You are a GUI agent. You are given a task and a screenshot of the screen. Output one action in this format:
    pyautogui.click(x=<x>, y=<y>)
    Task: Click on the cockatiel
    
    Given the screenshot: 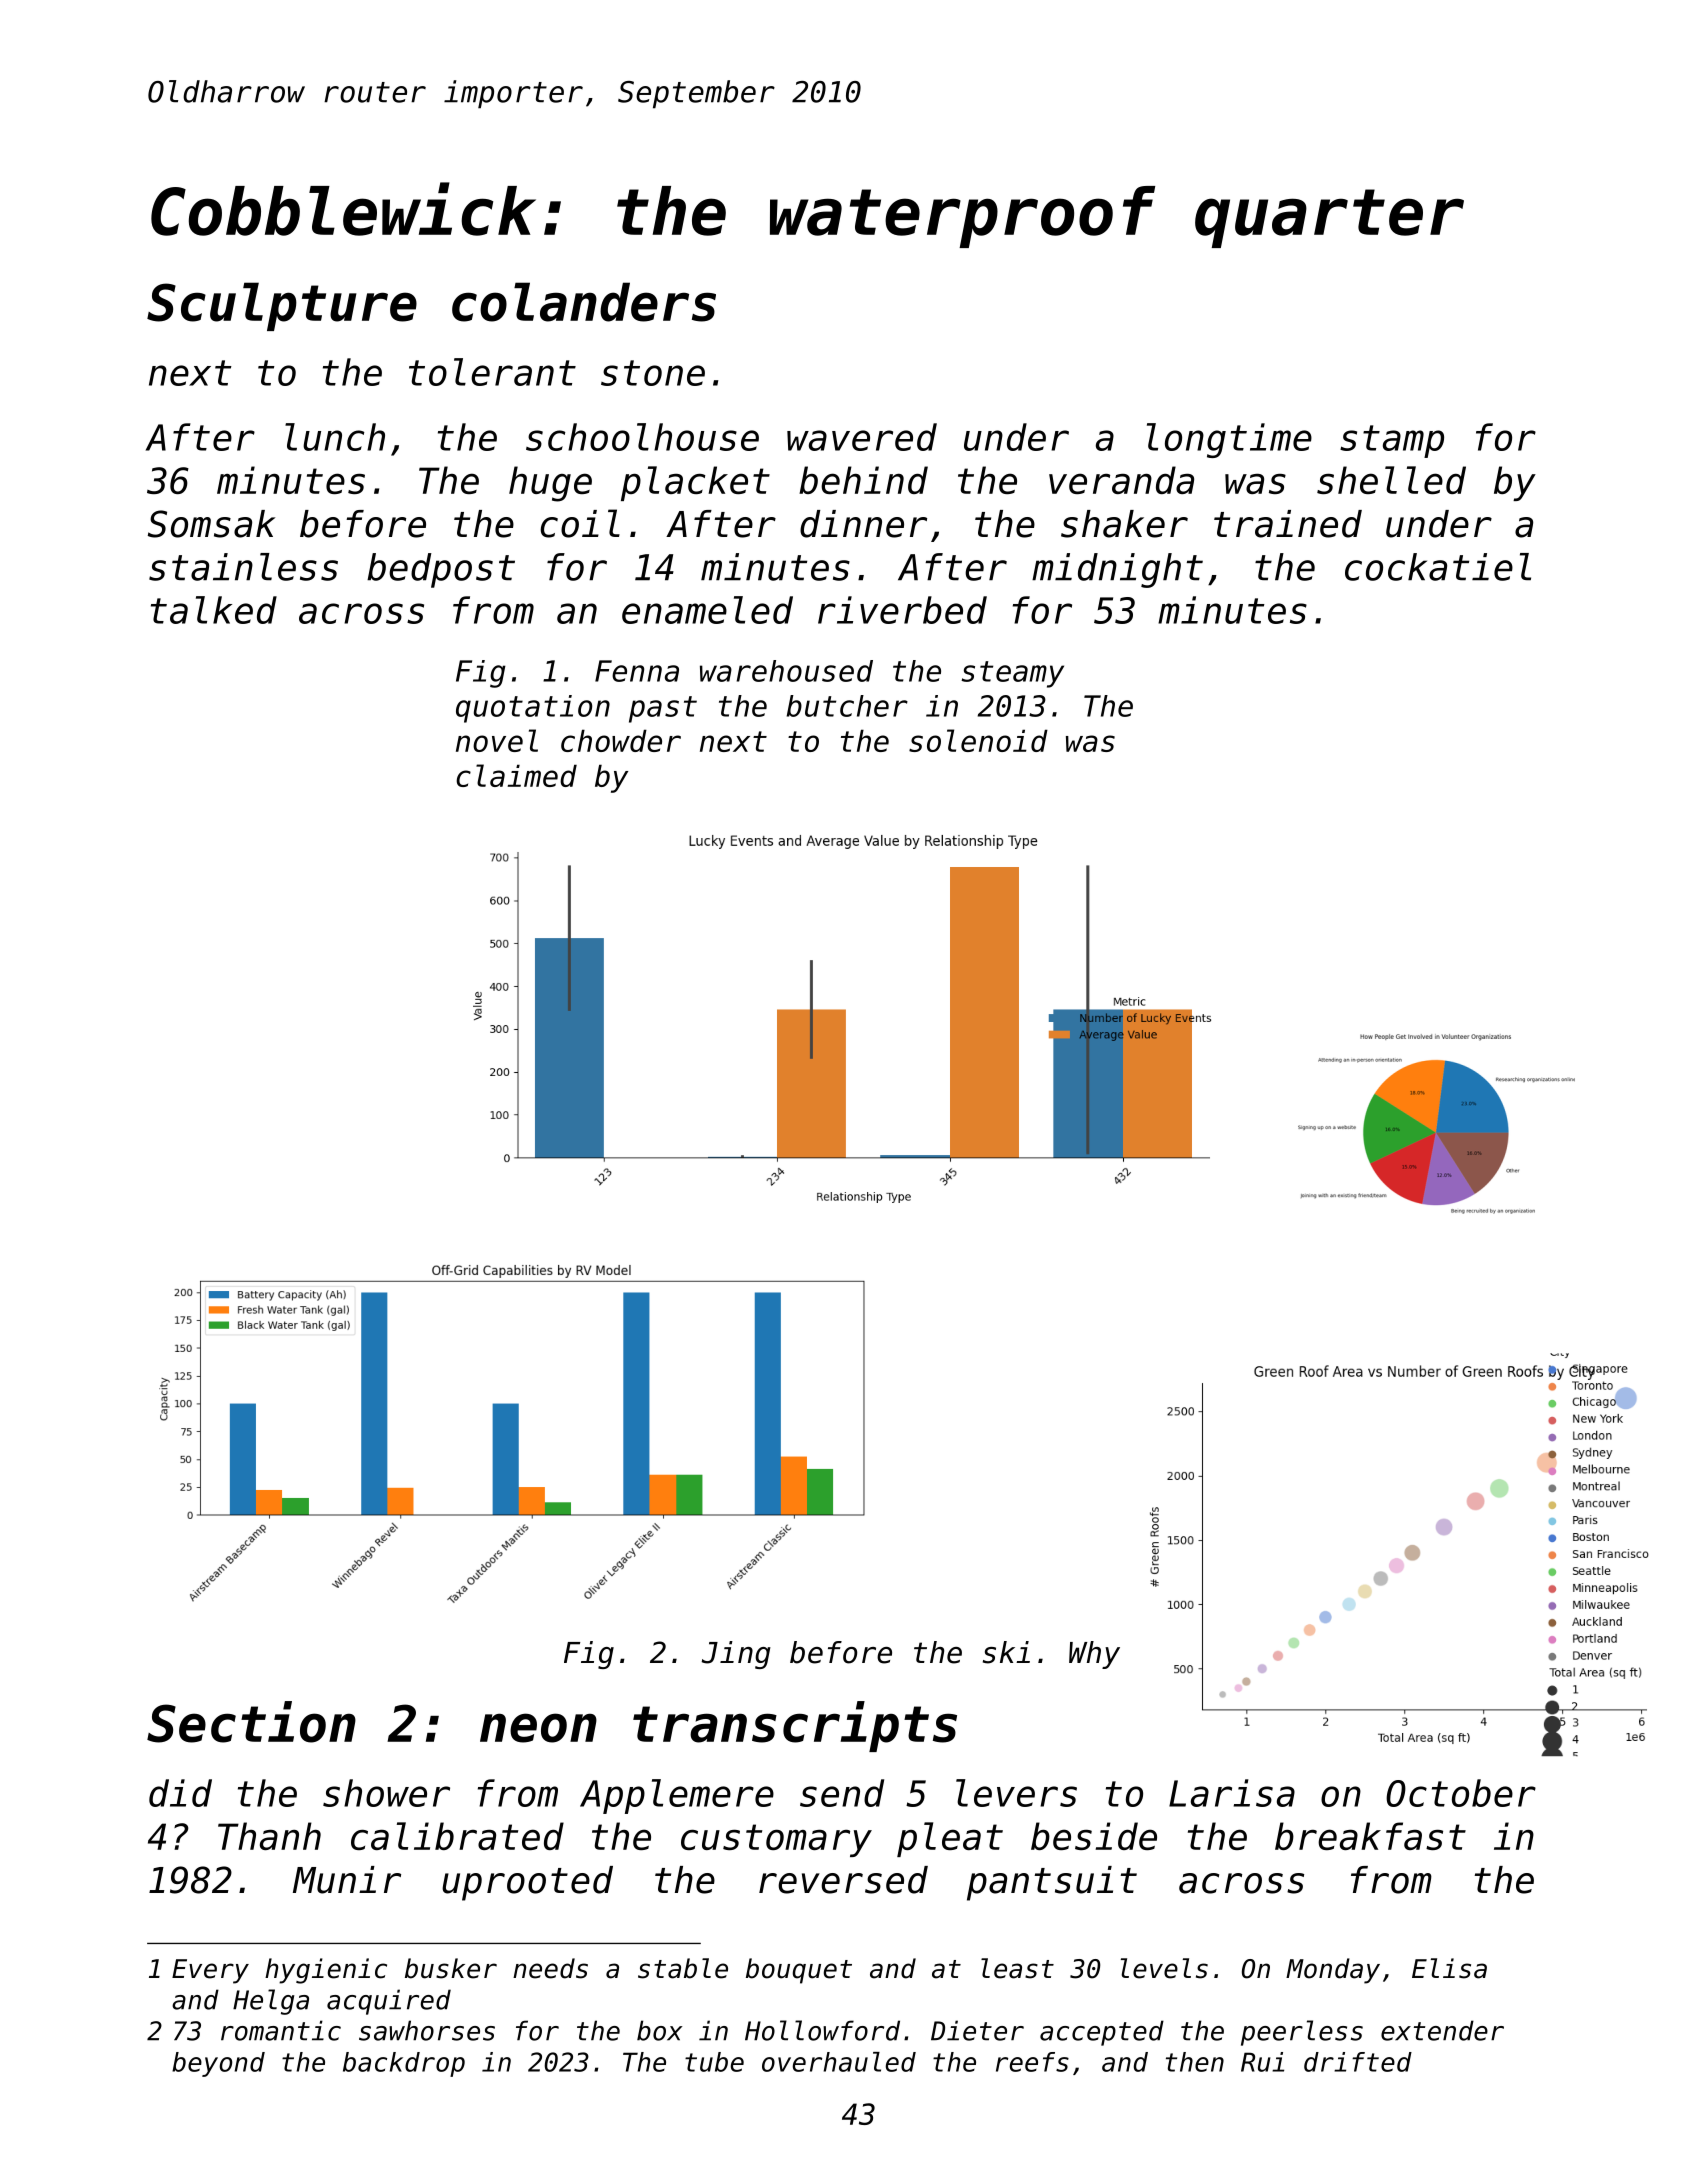 What is the action you would take?
    pyautogui.click(x=1438, y=567)
